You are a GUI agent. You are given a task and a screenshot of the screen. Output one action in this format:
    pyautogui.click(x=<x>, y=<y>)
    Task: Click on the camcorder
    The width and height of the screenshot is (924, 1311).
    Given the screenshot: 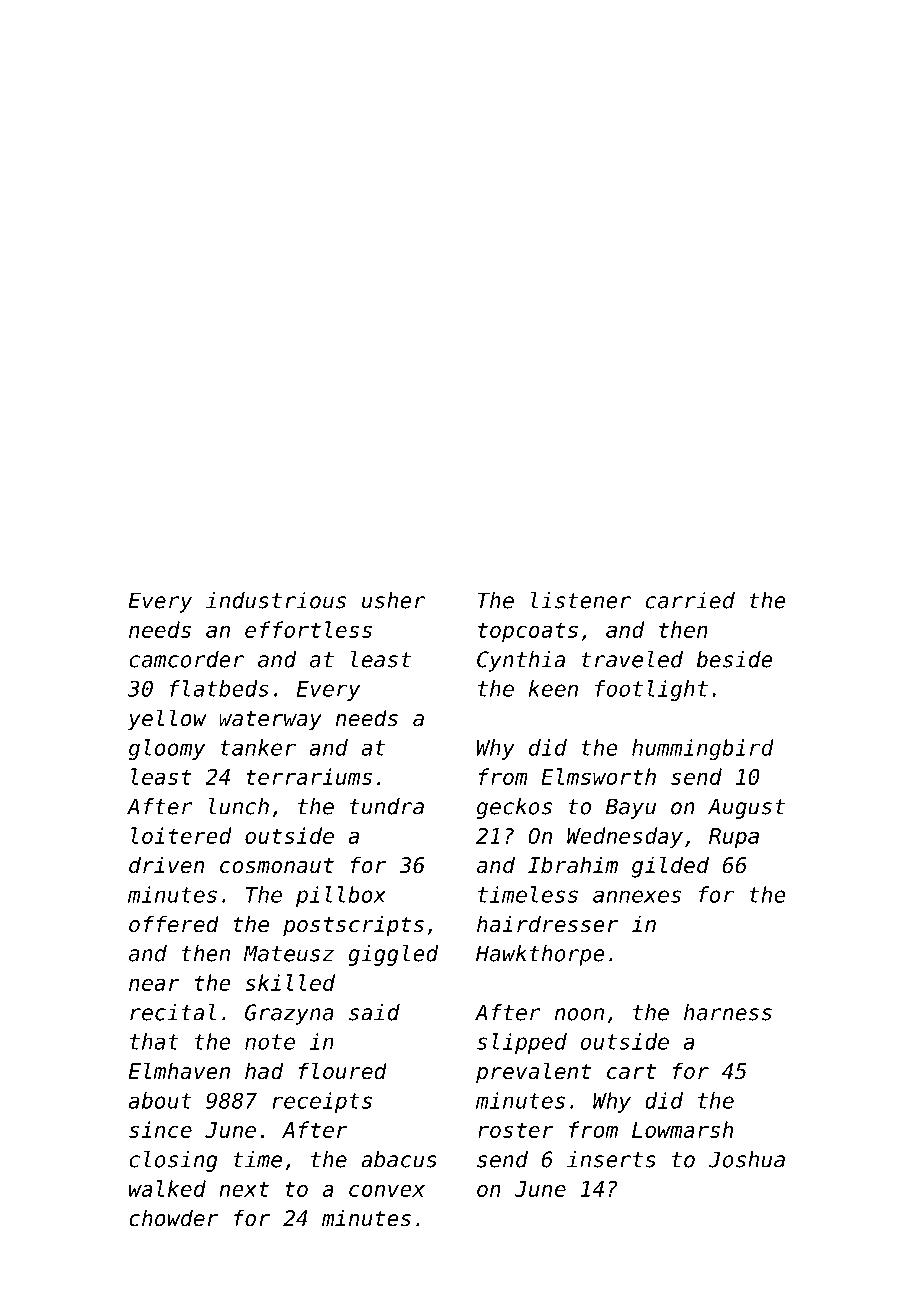 What is the action you would take?
    pyautogui.click(x=186, y=659)
